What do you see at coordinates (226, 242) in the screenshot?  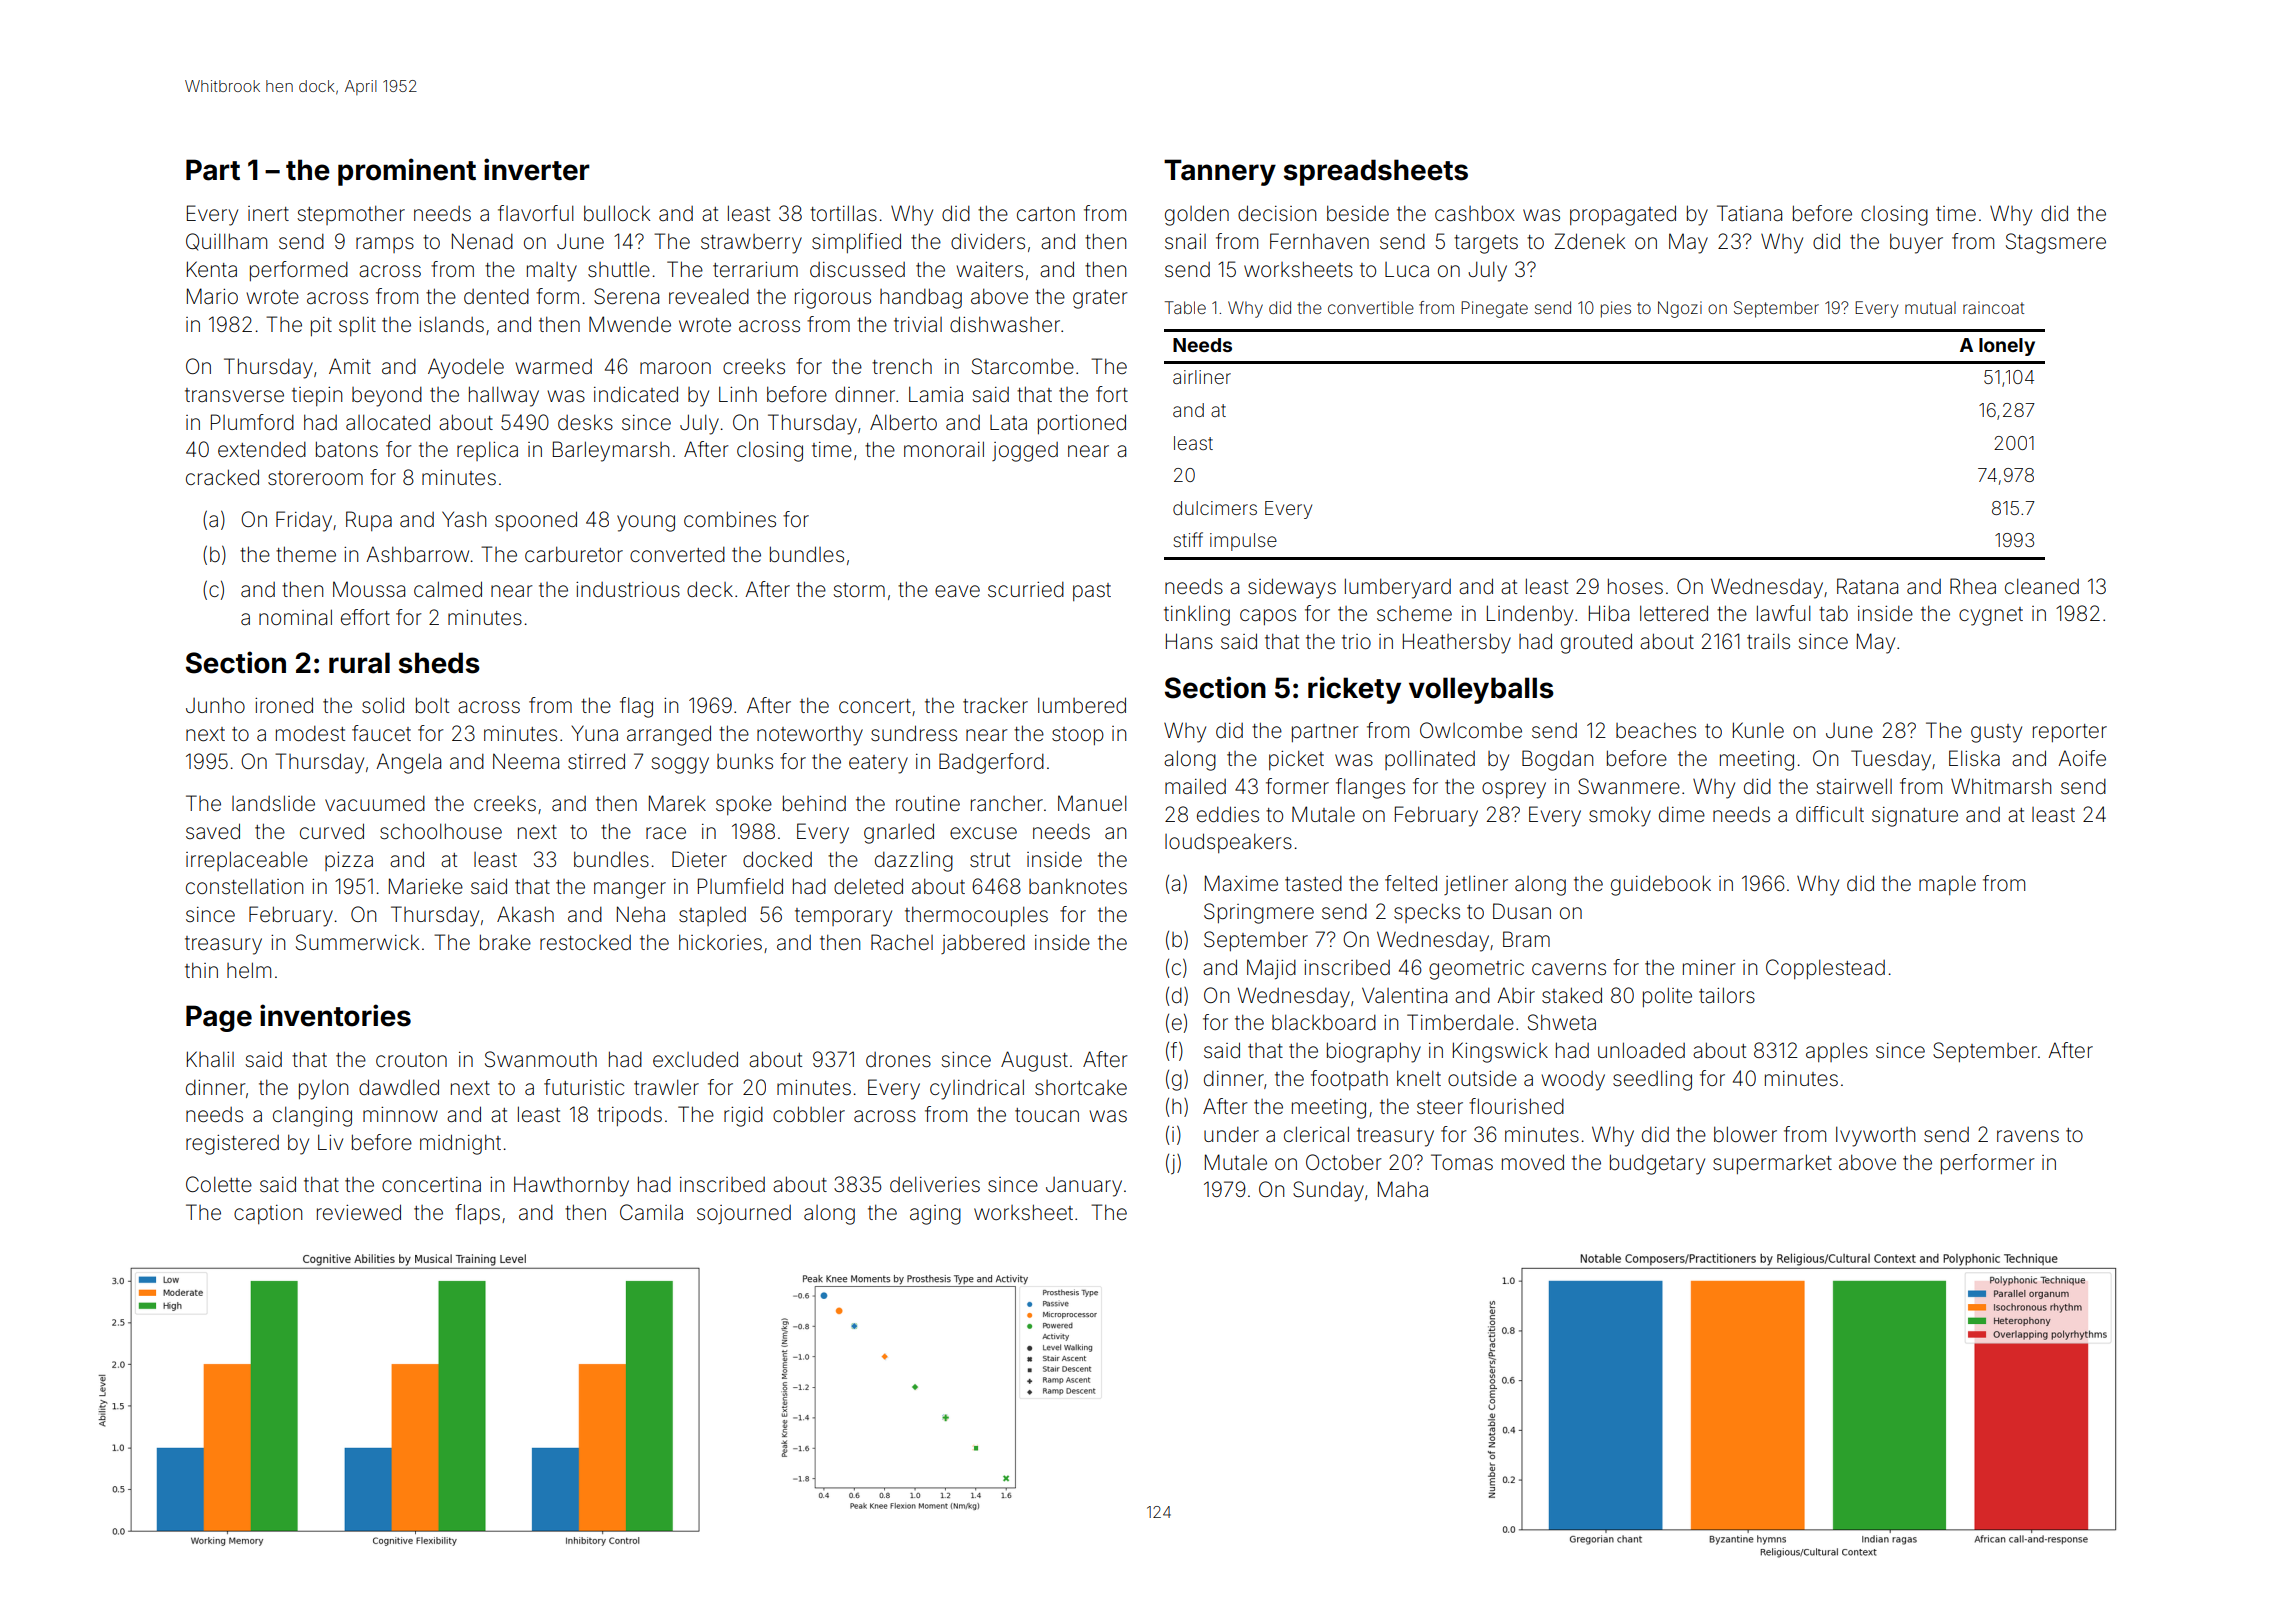 I see `Quillham` at bounding box center [226, 242].
